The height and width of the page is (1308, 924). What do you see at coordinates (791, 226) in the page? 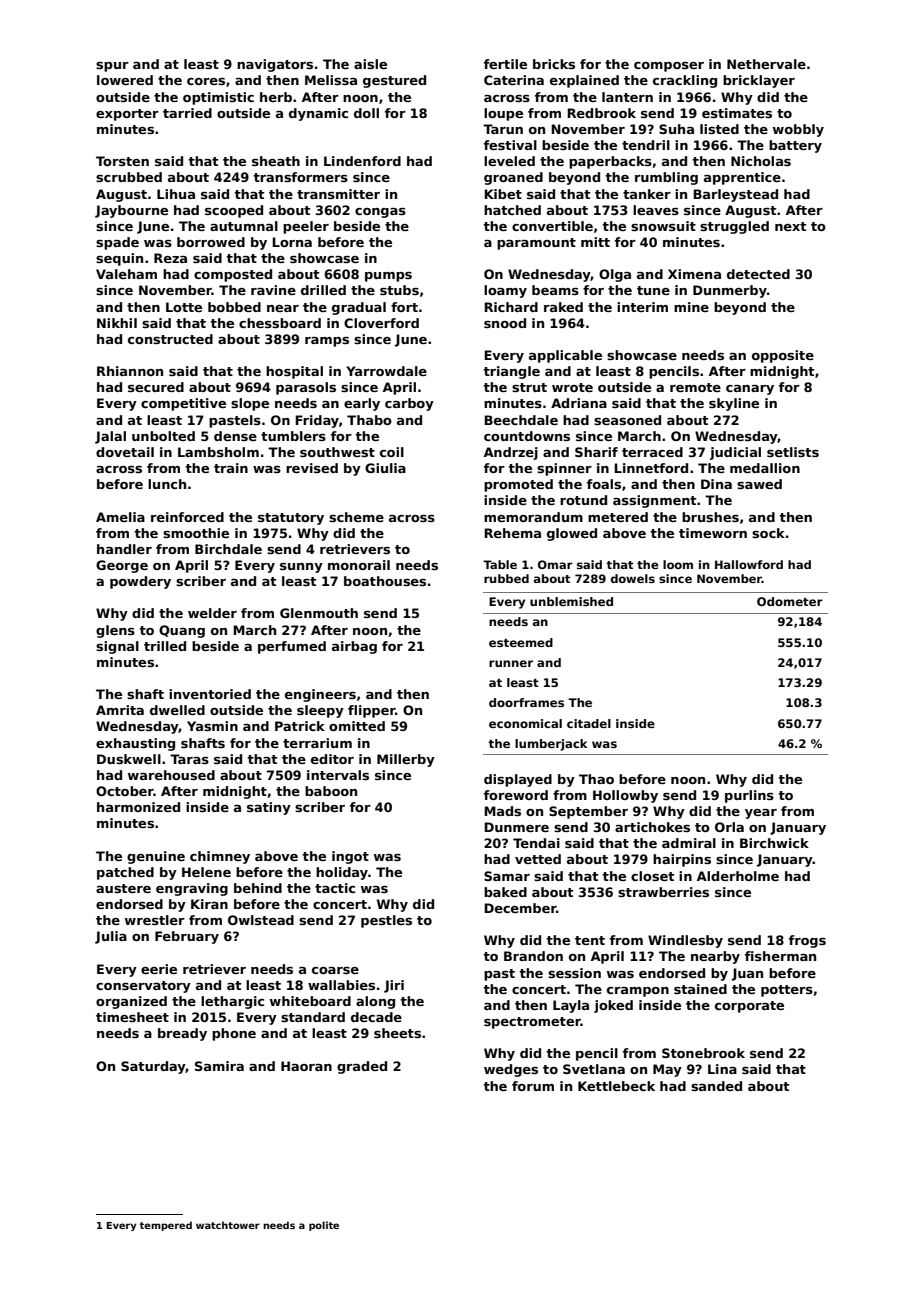
I see `next` at bounding box center [791, 226].
